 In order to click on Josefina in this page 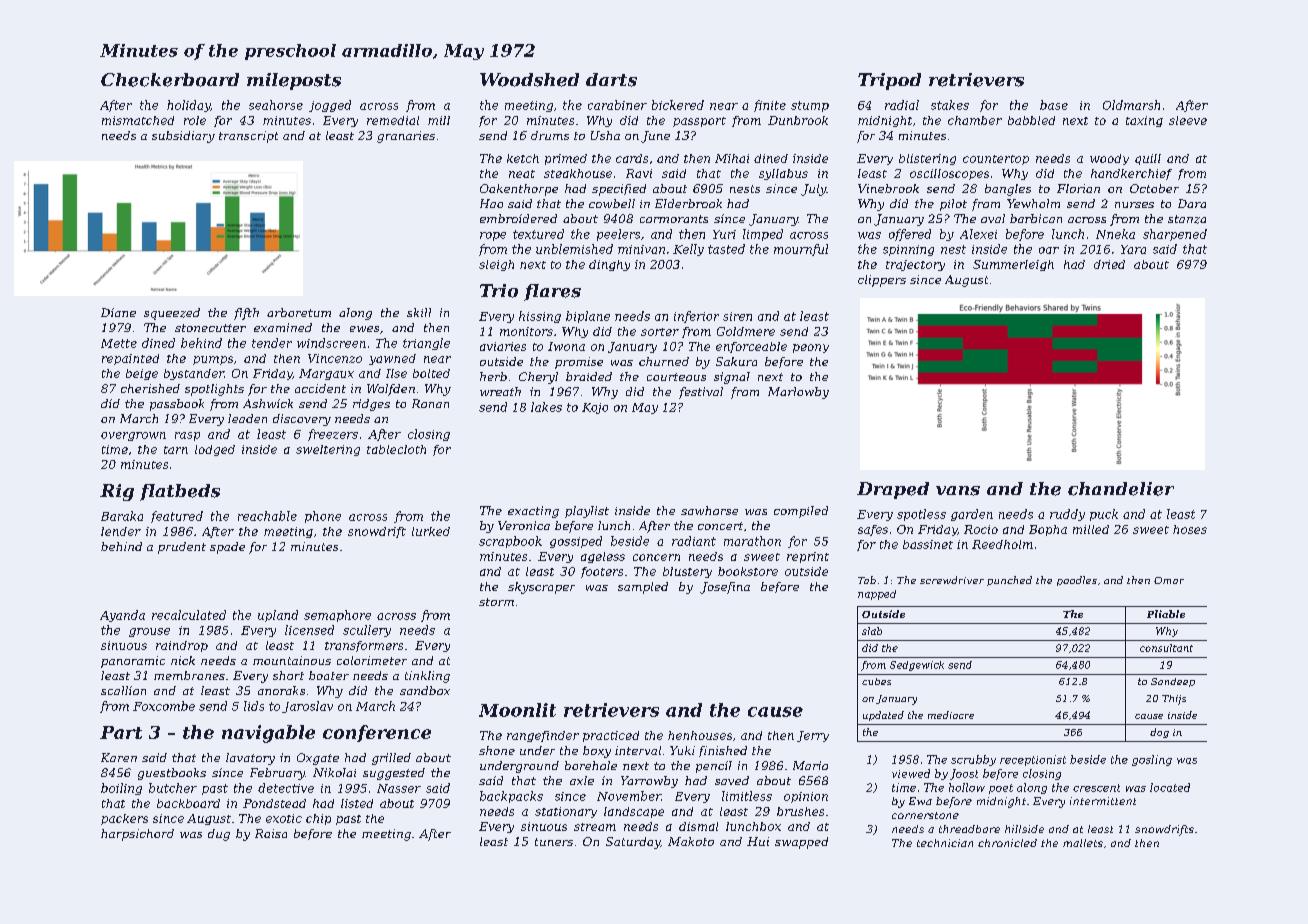, I will do `click(725, 588)`.
